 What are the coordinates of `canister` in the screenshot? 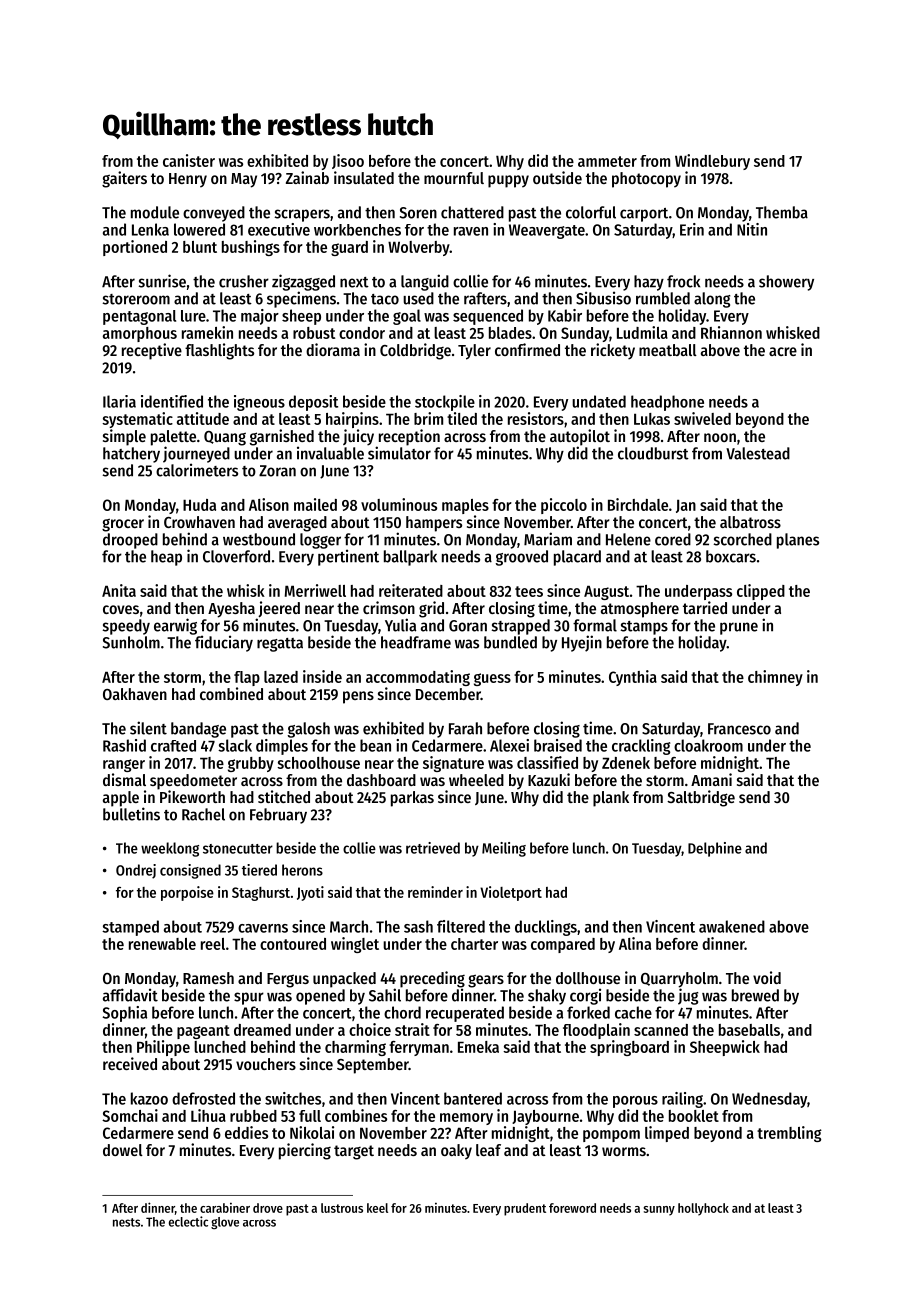 It's located at (189, 160).
